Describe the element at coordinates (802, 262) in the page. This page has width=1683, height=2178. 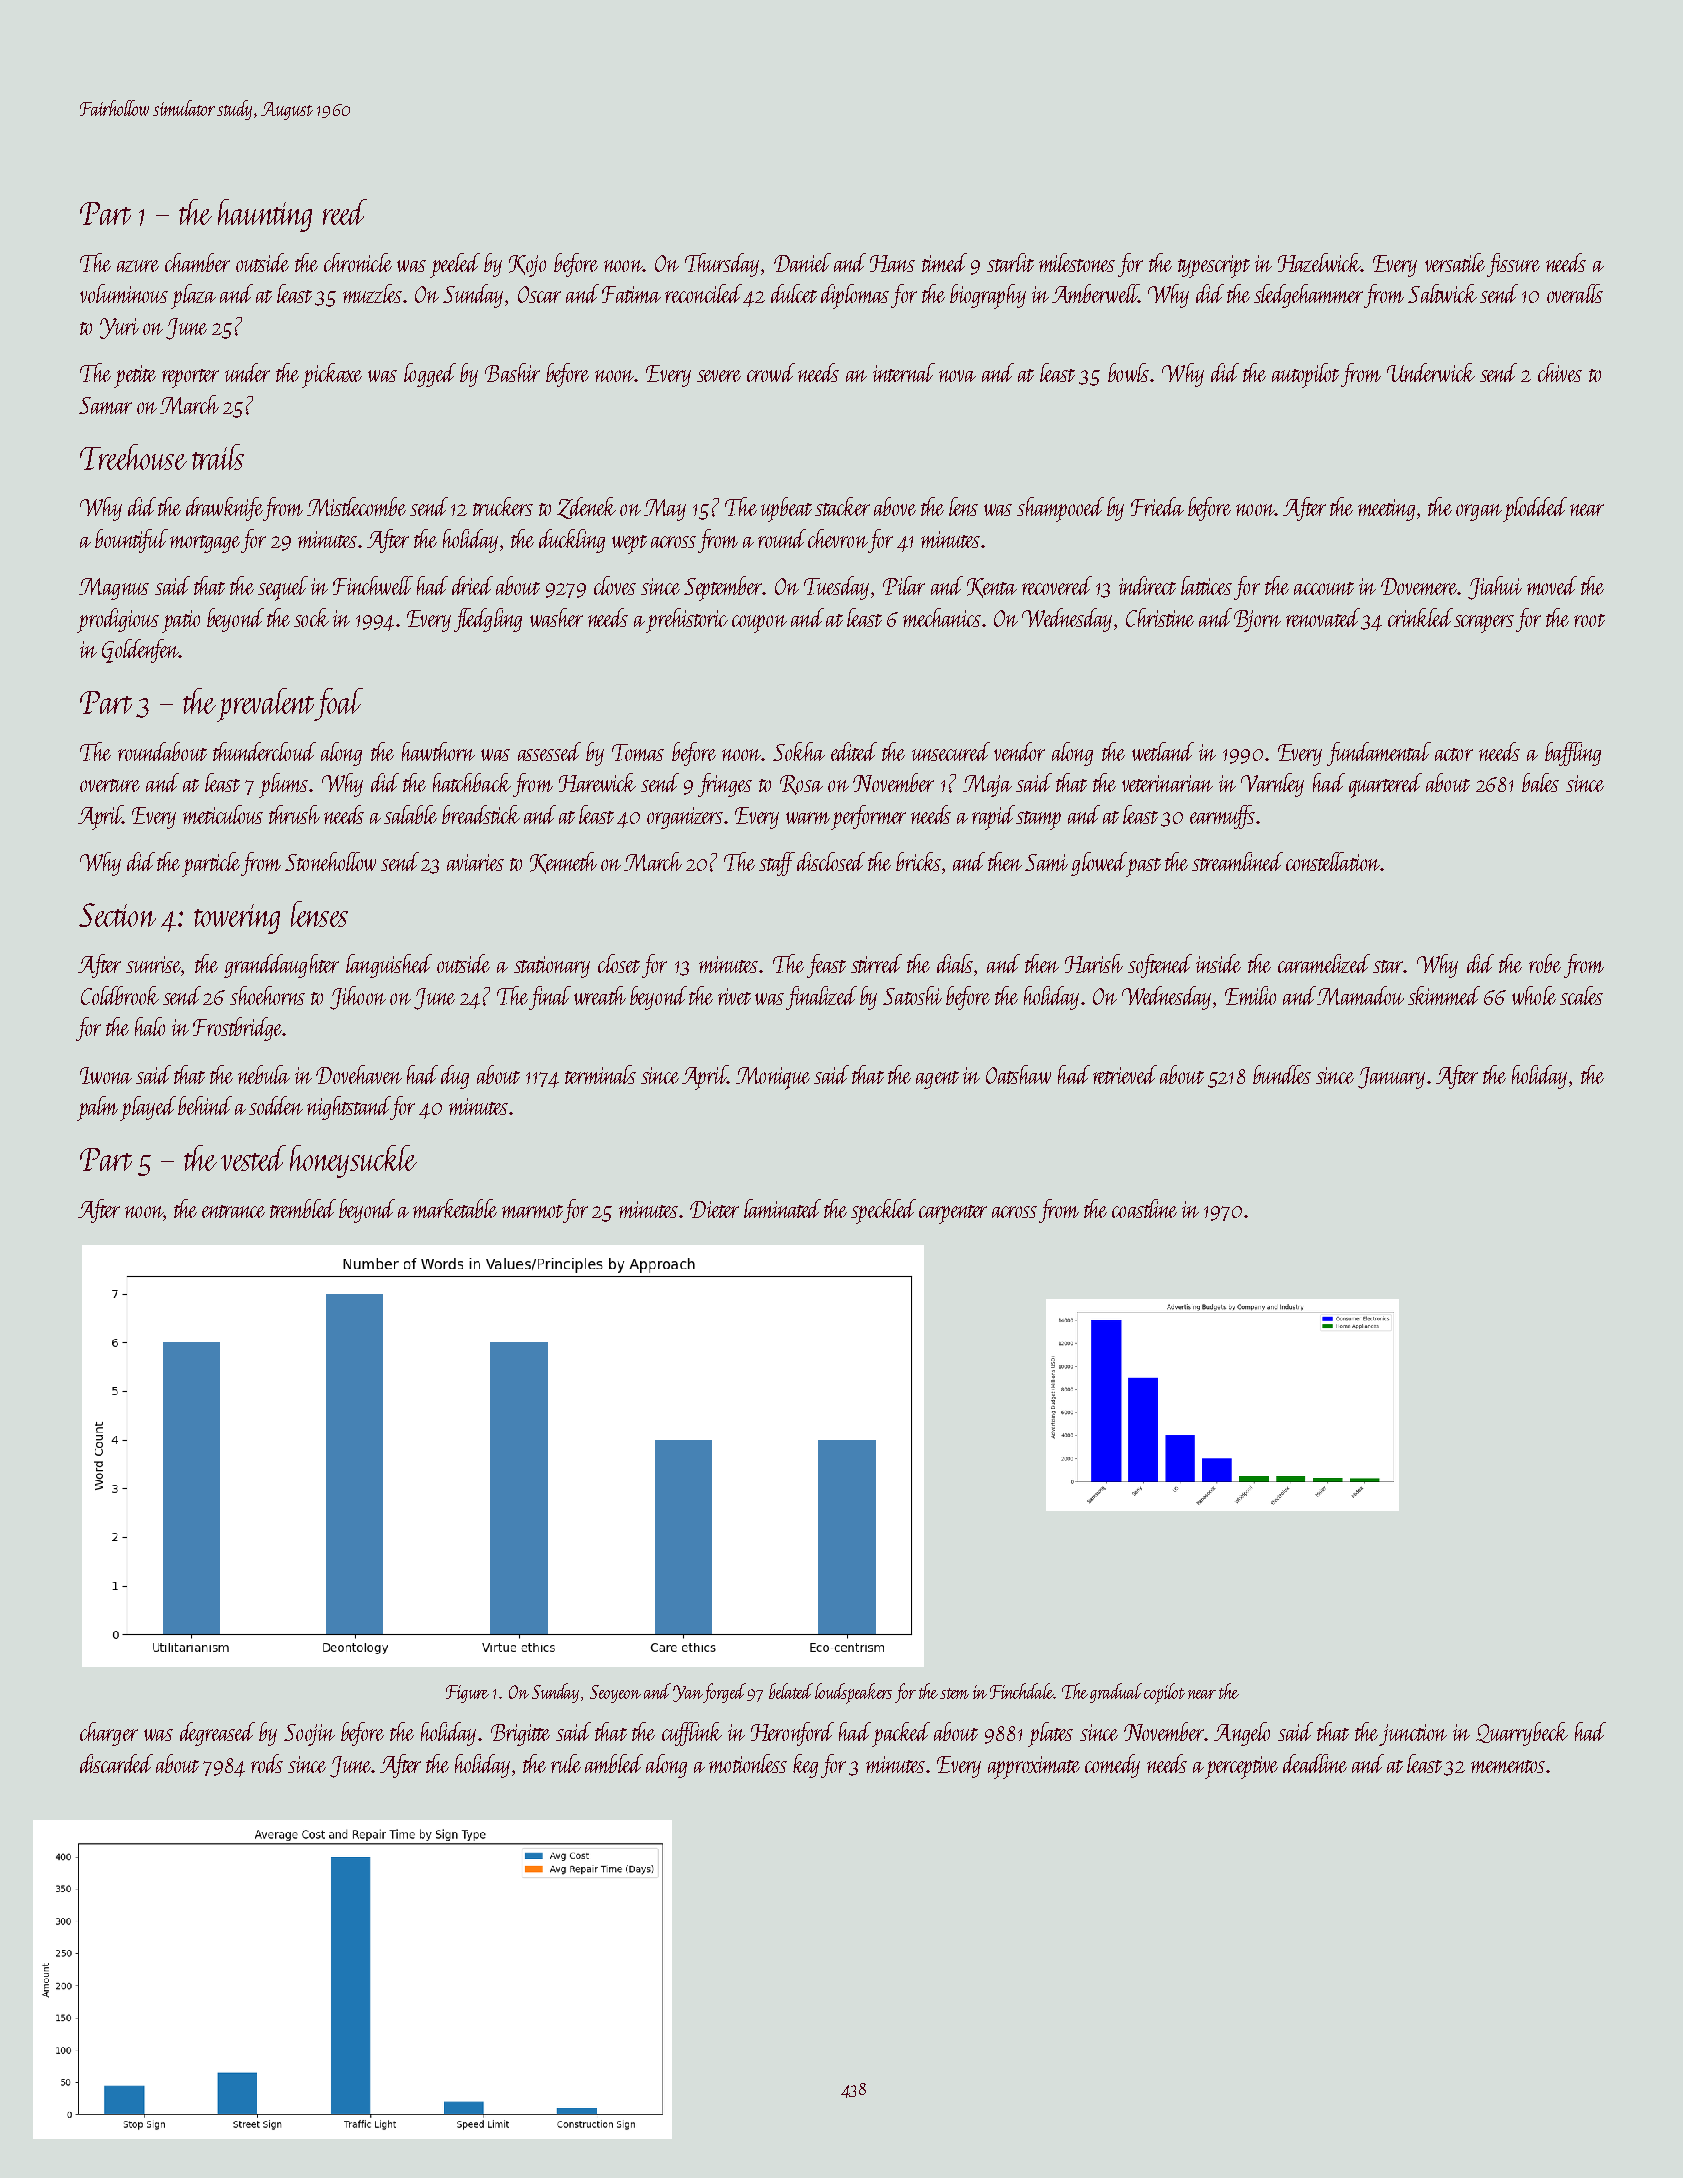
I see `Daniel` at that location.
